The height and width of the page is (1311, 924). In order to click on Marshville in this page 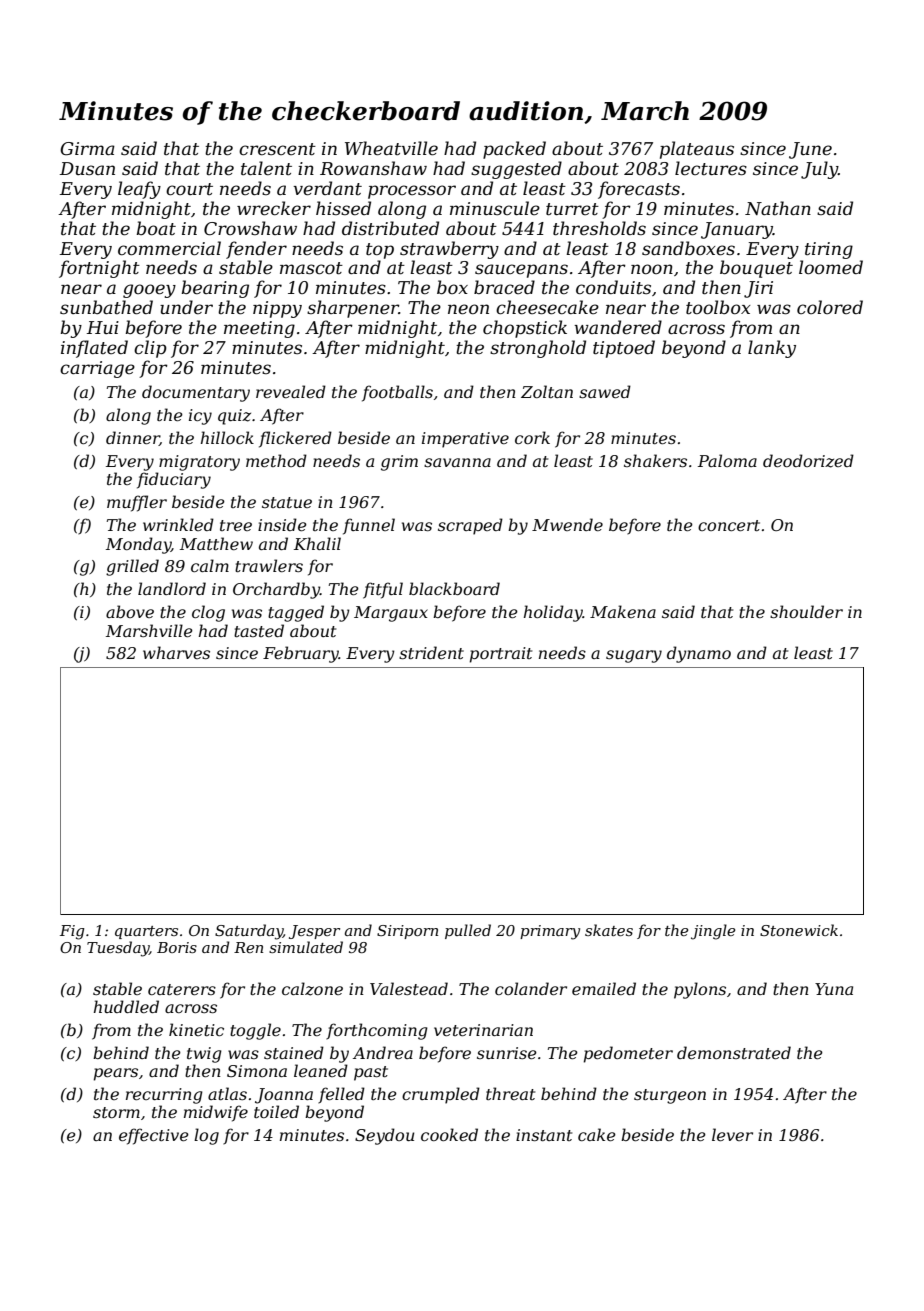, I will do `click(149, 630)`.
